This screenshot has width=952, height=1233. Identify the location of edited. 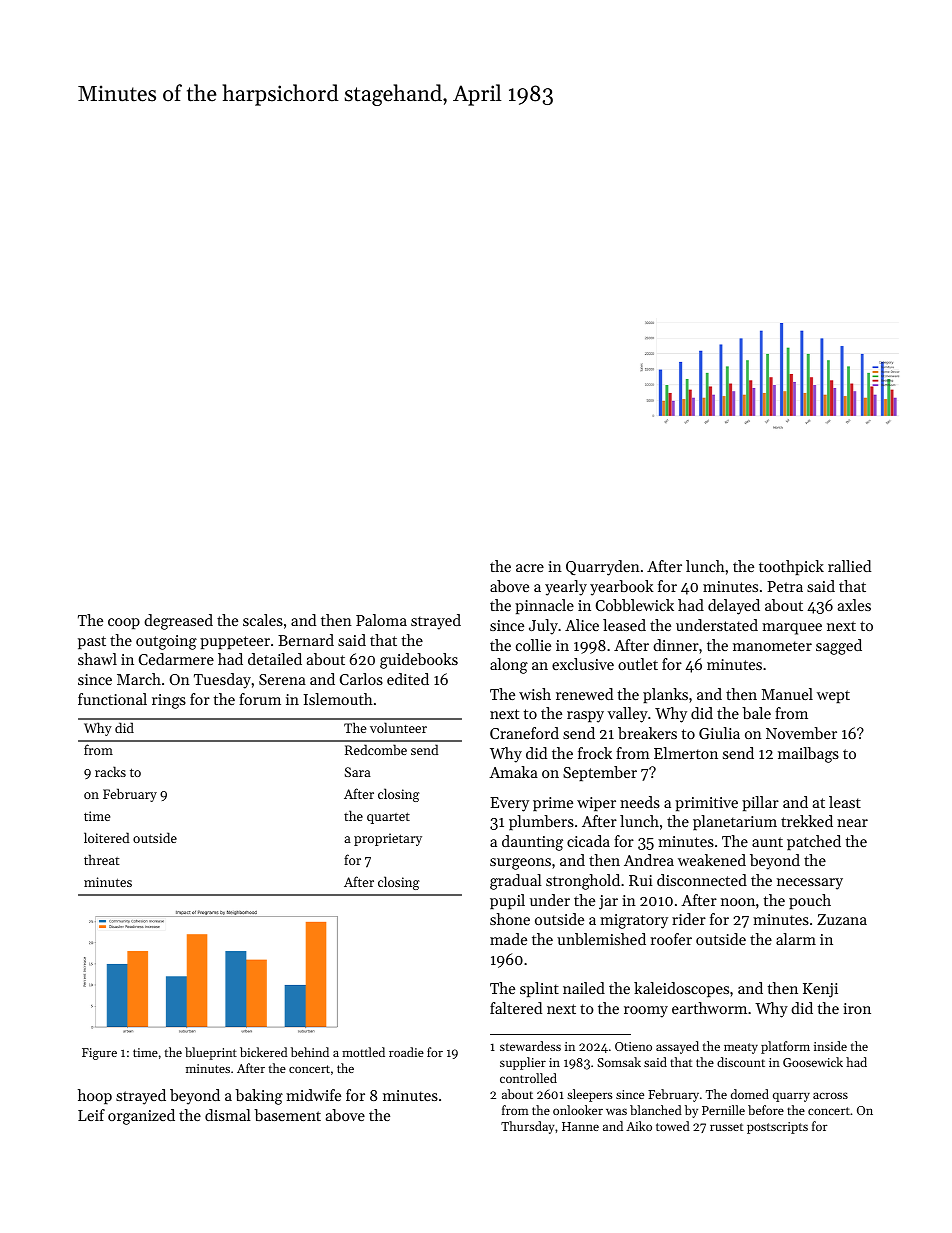
(408, 679).
